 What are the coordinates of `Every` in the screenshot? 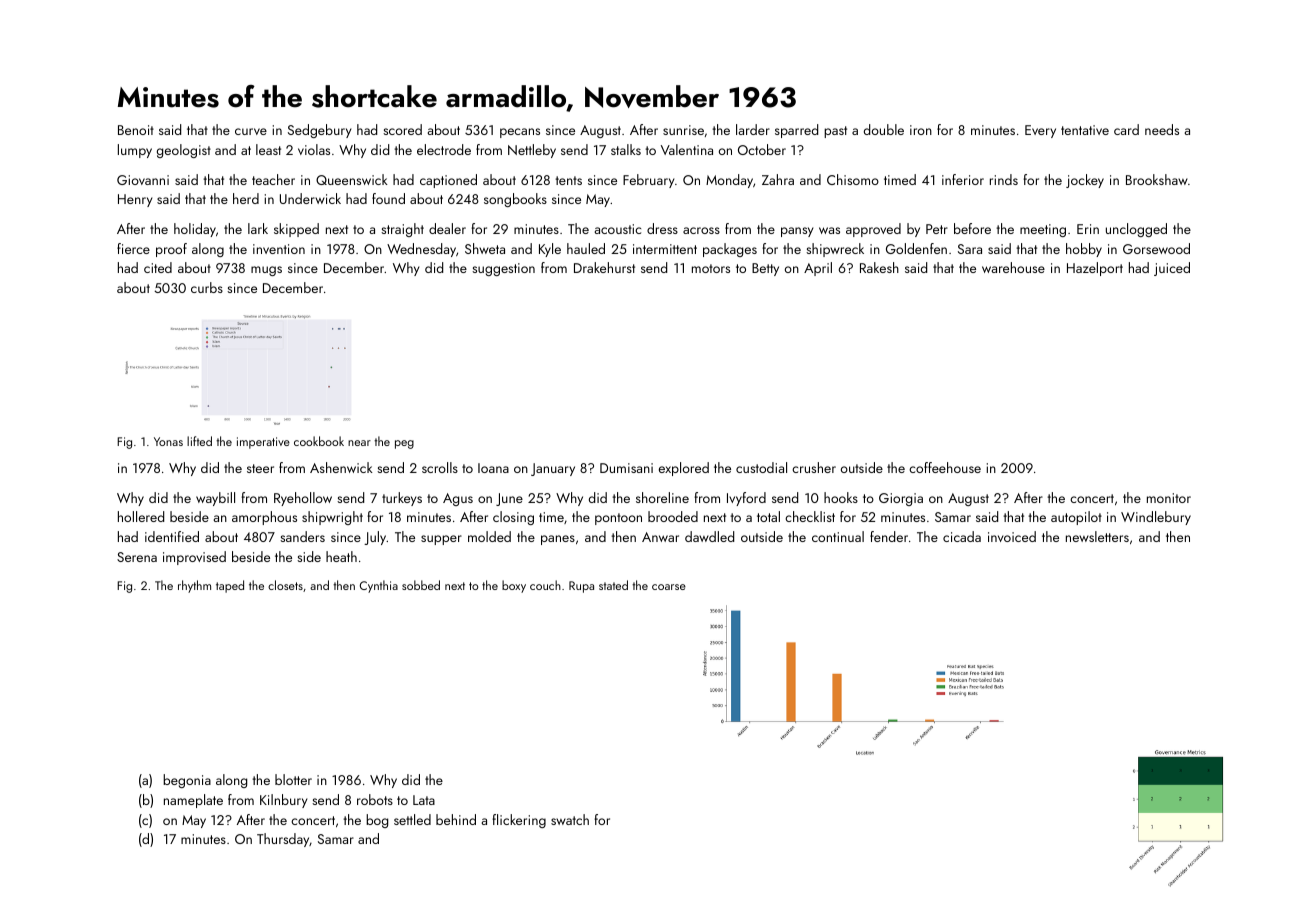 It's located at (1040, 131).
